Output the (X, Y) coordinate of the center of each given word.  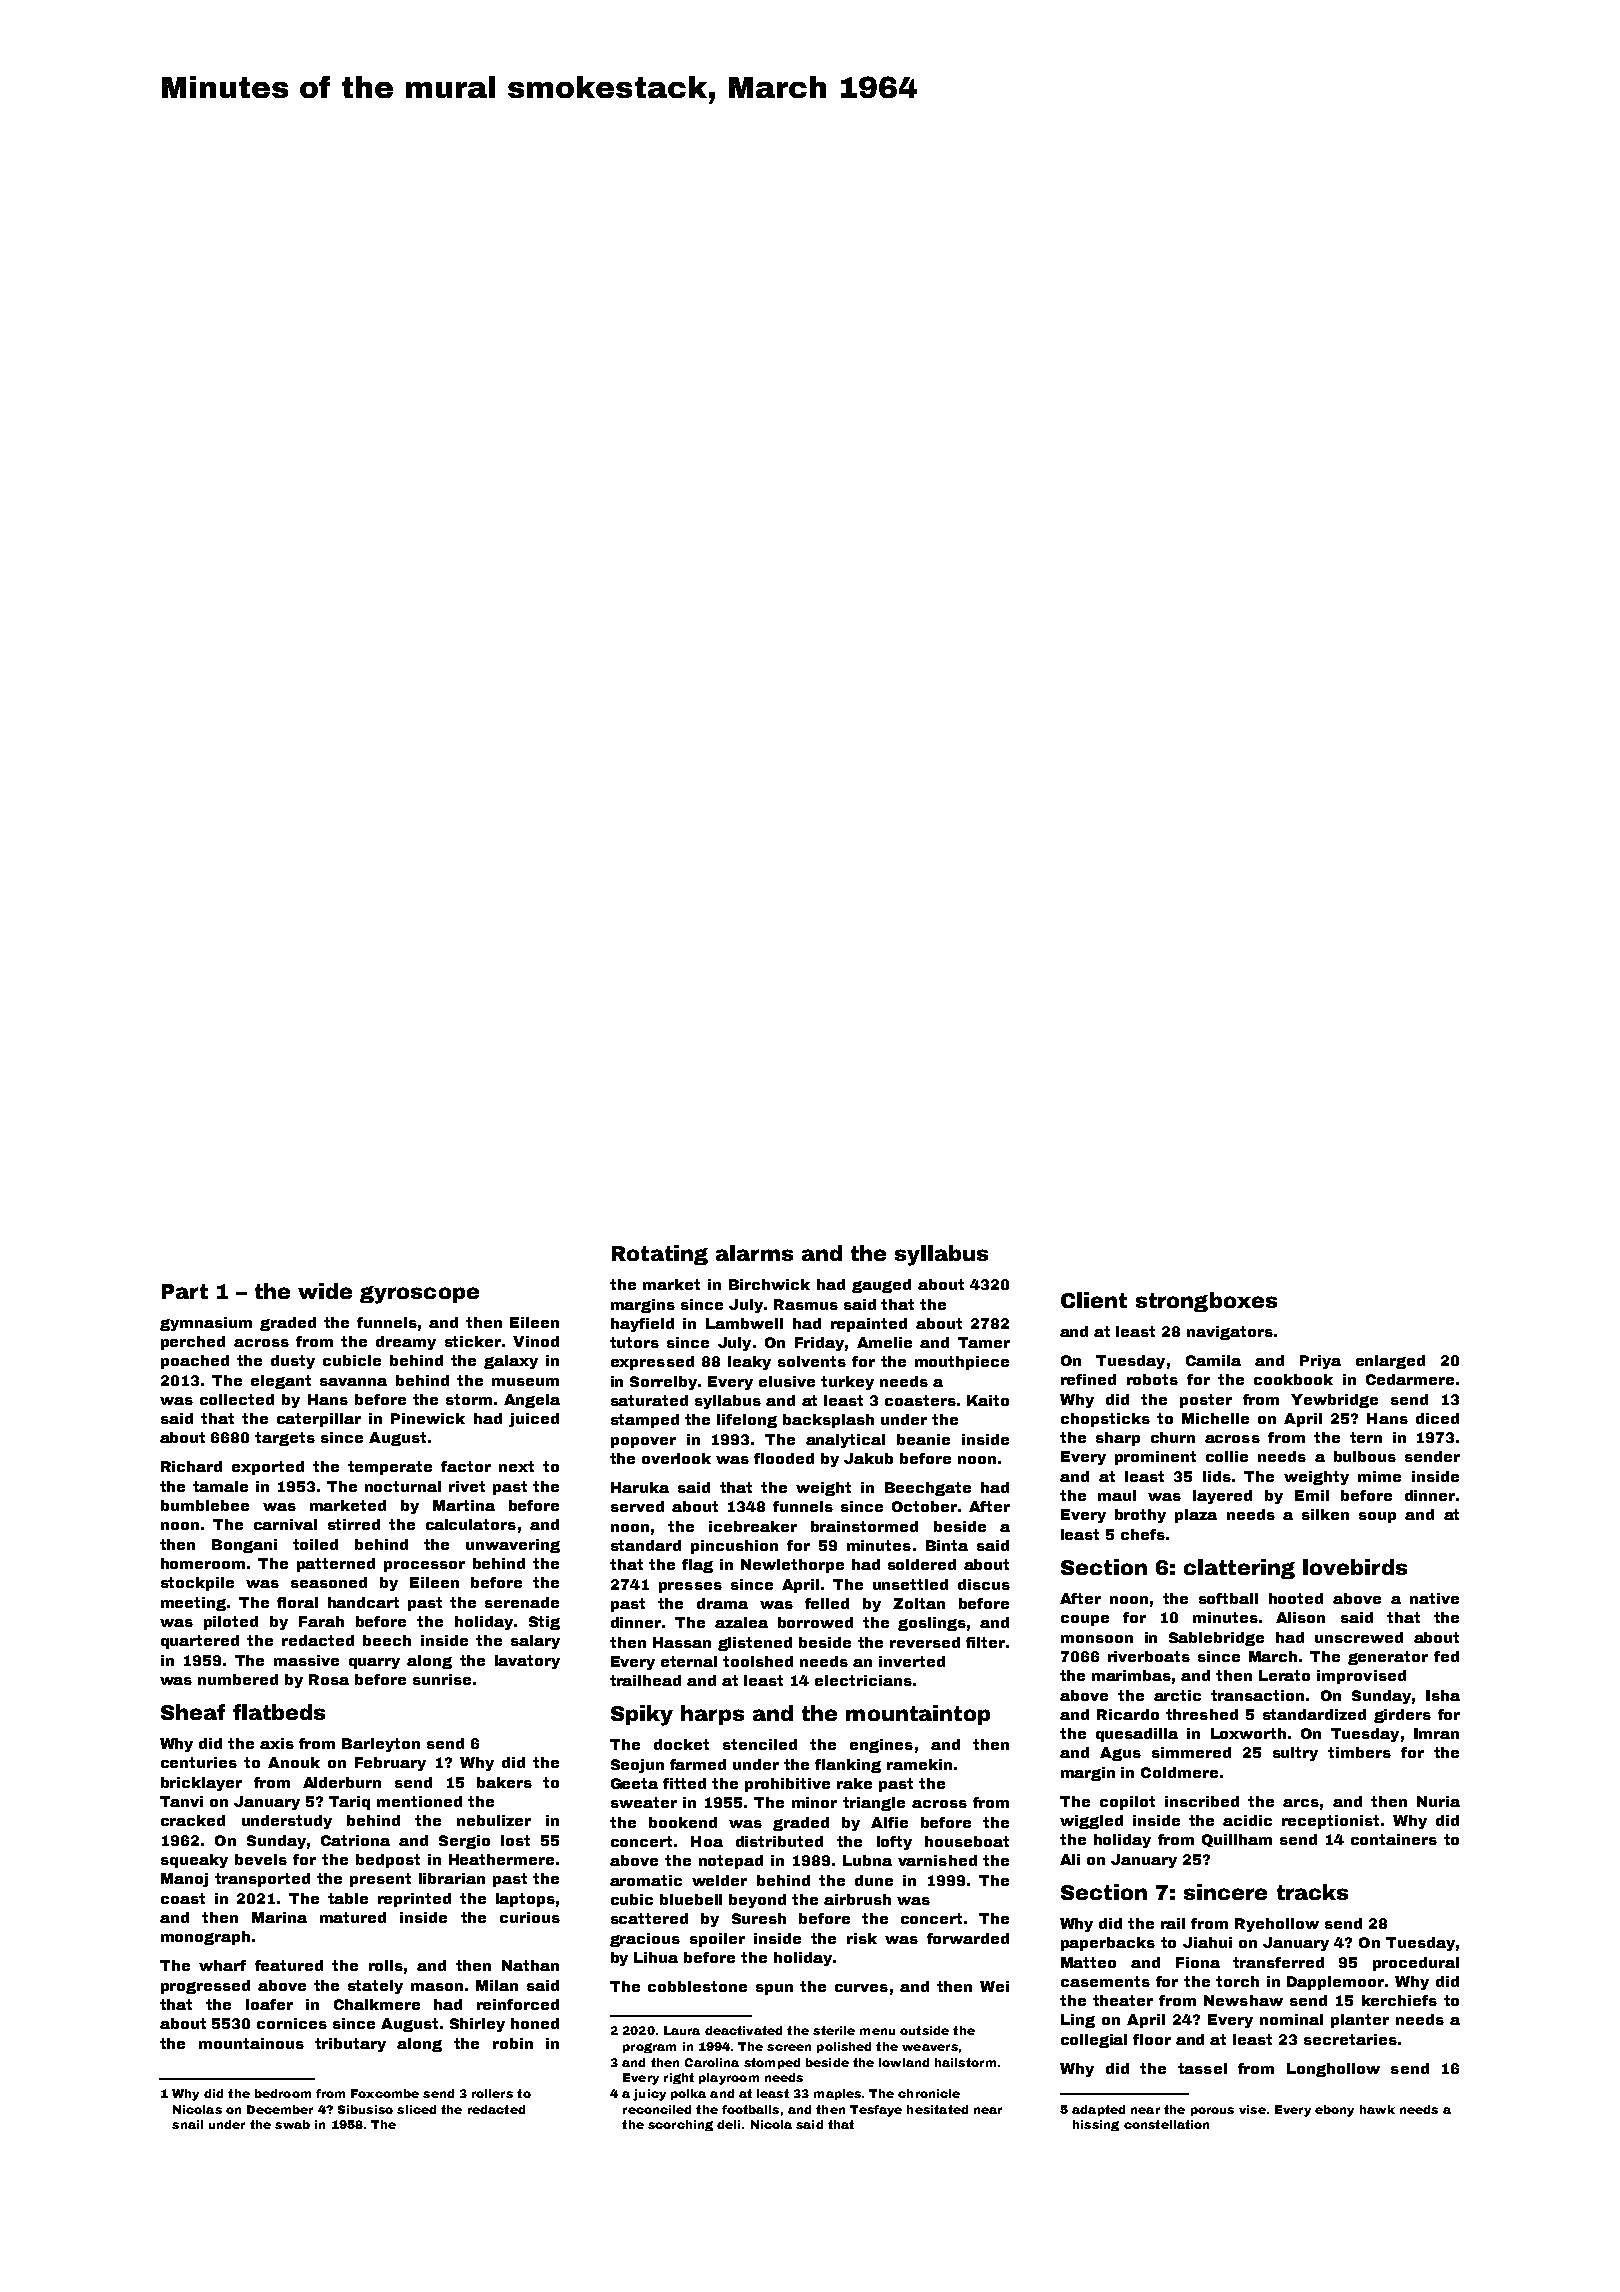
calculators (471, 1524)
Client (1094, 1300)
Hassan (682, 1642)
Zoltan (919, 1603)
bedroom (283, 2093)
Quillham (1237, 1840)
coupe (1085, 1620)
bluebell (691, 1899)
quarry (374, 1663)
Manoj (184, 1880)
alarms (754, 1253)
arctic (1177, 1695)
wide (325, 1291)
